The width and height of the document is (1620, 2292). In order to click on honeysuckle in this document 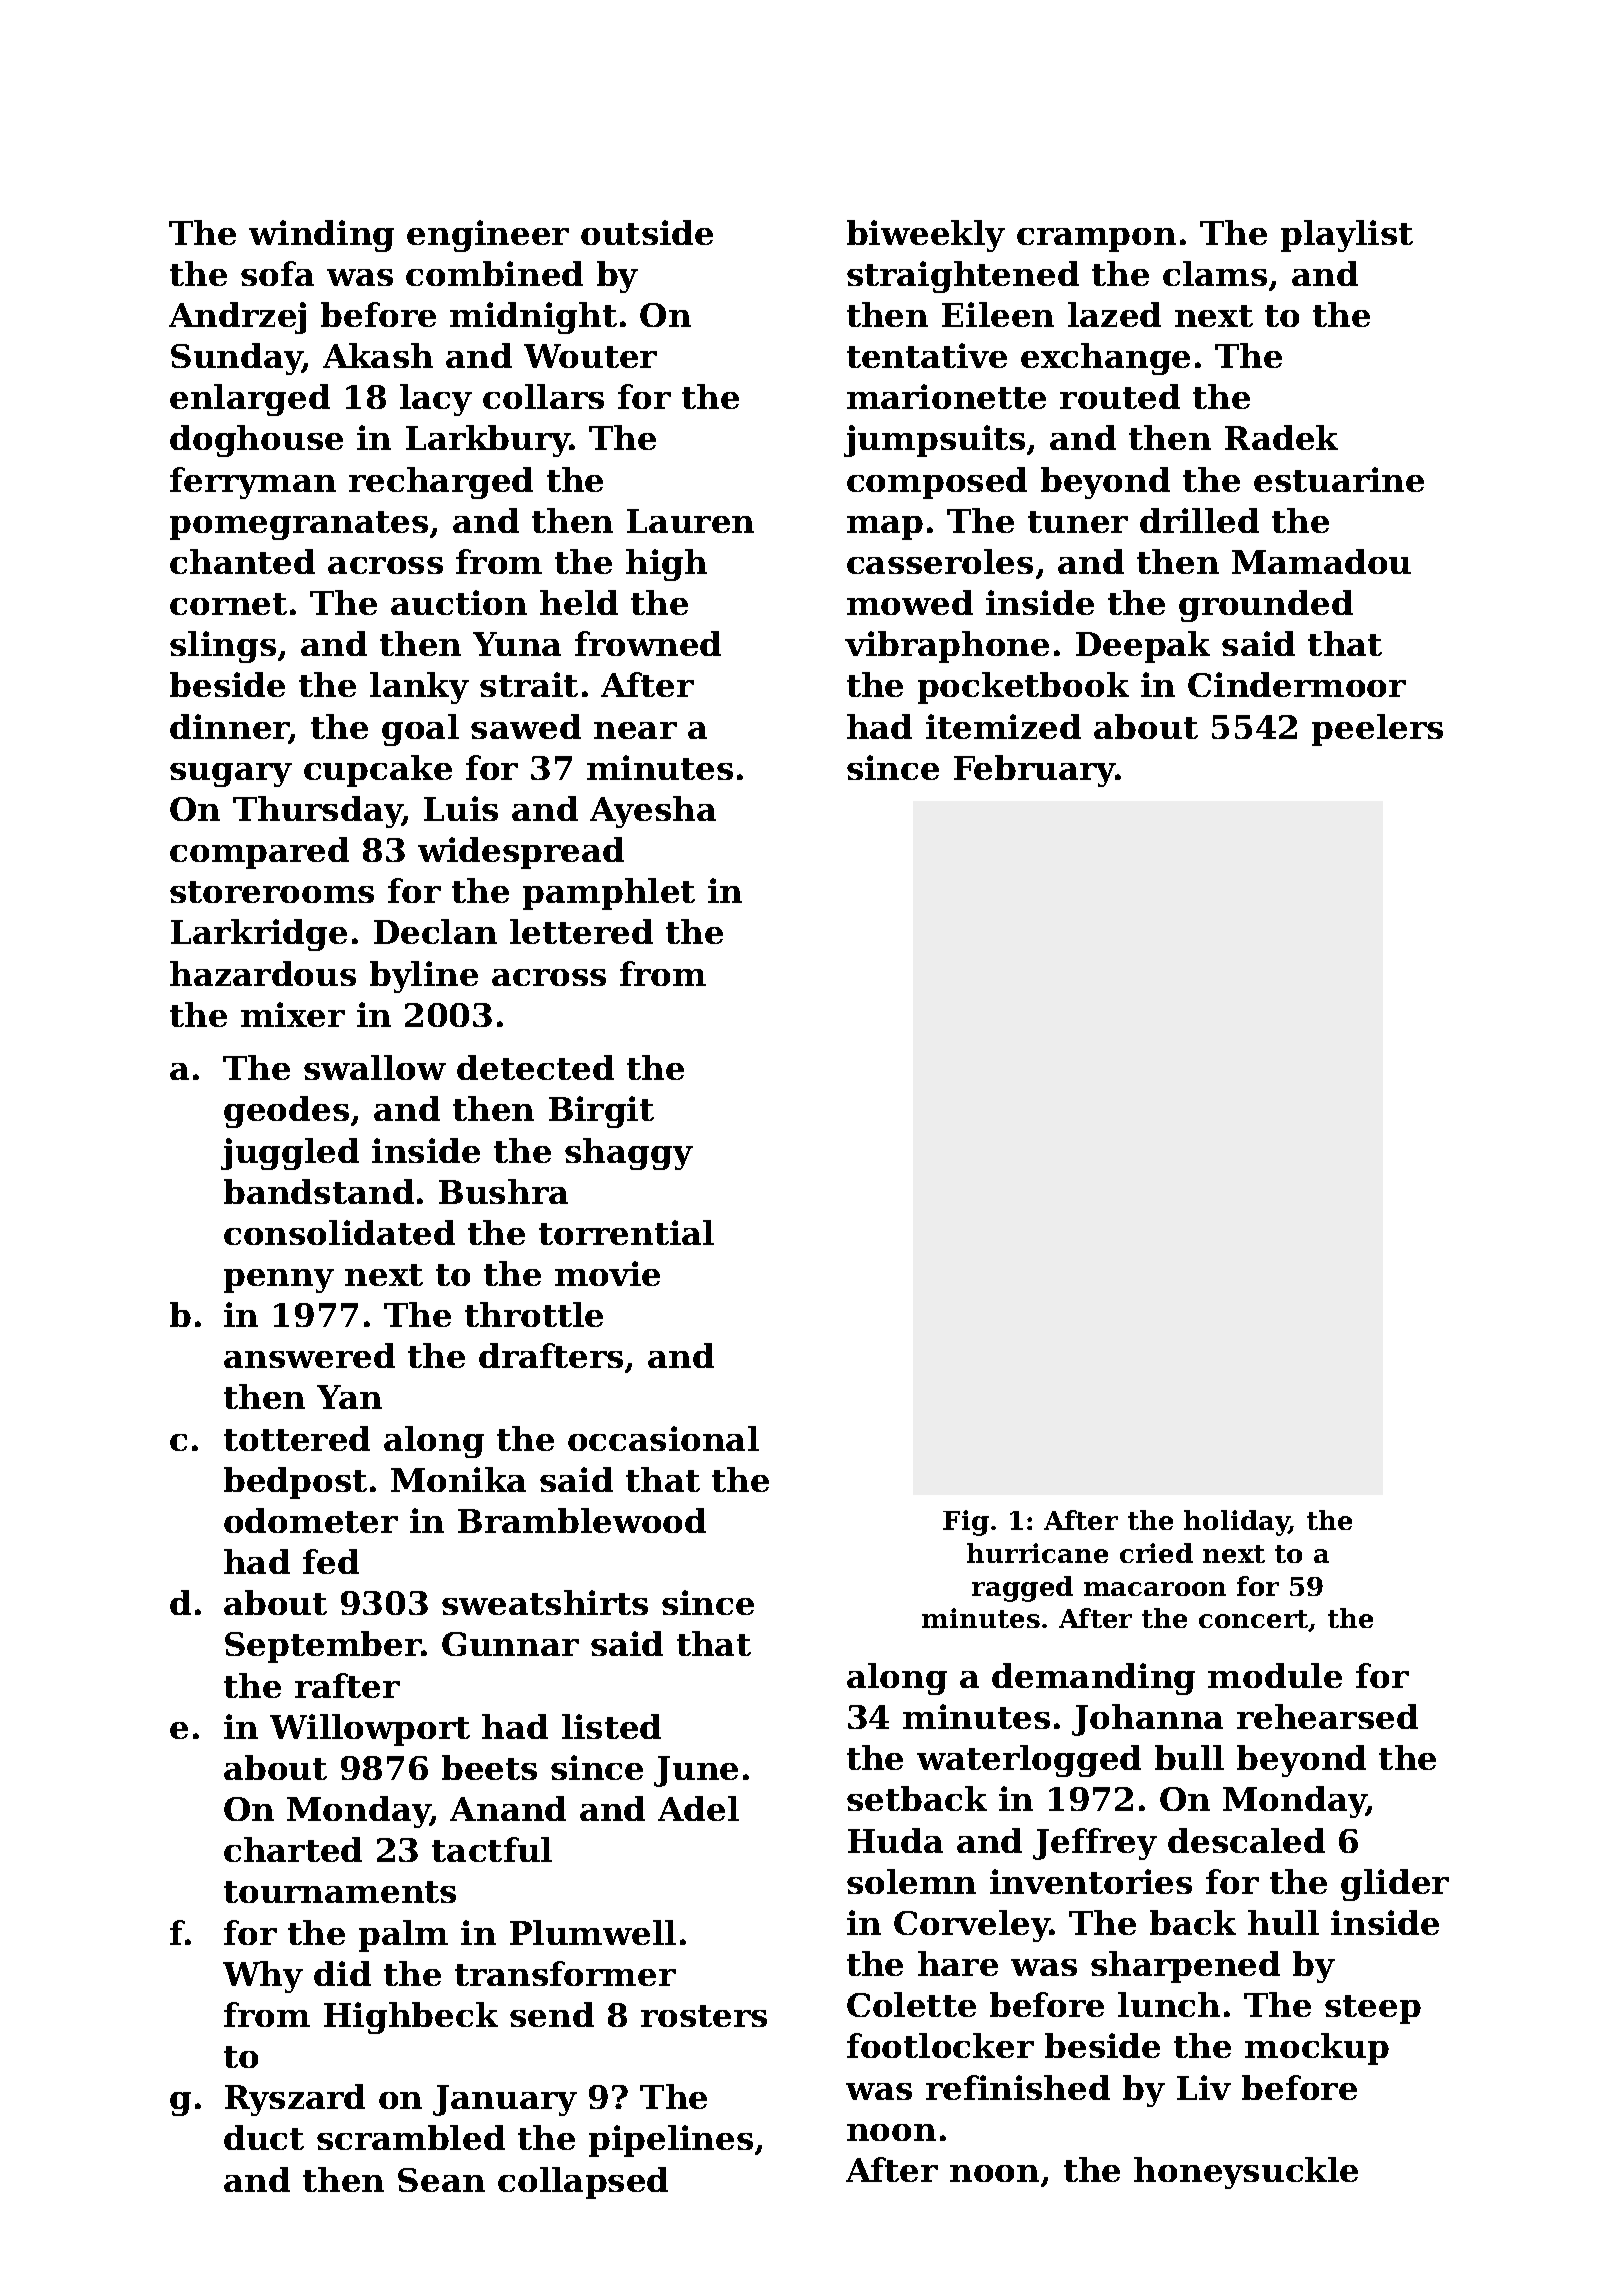, I will do `click(1246, 2173)`.
